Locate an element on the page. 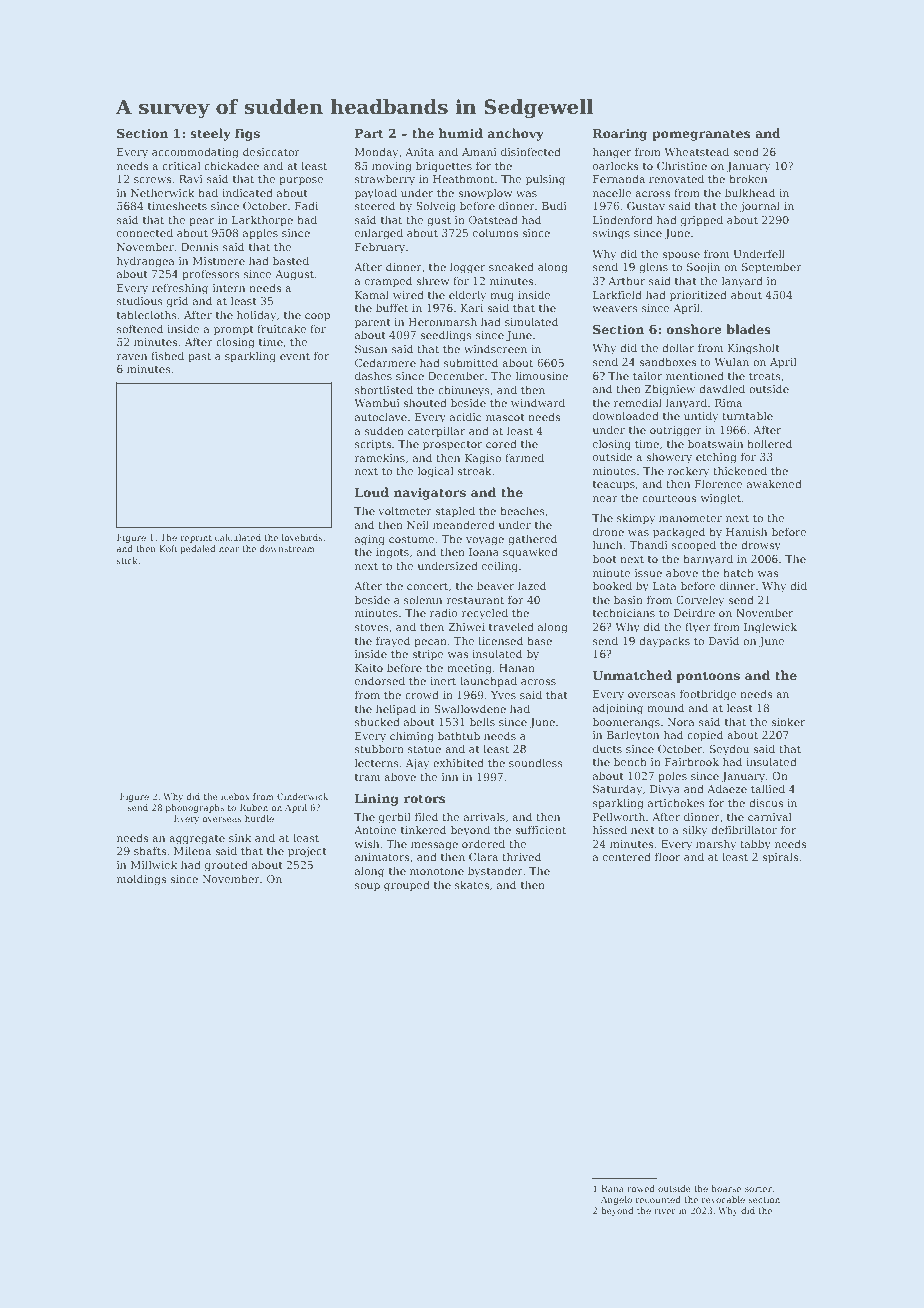 The image size is (924, 1308). raven is located at coordinates (132, 357).
